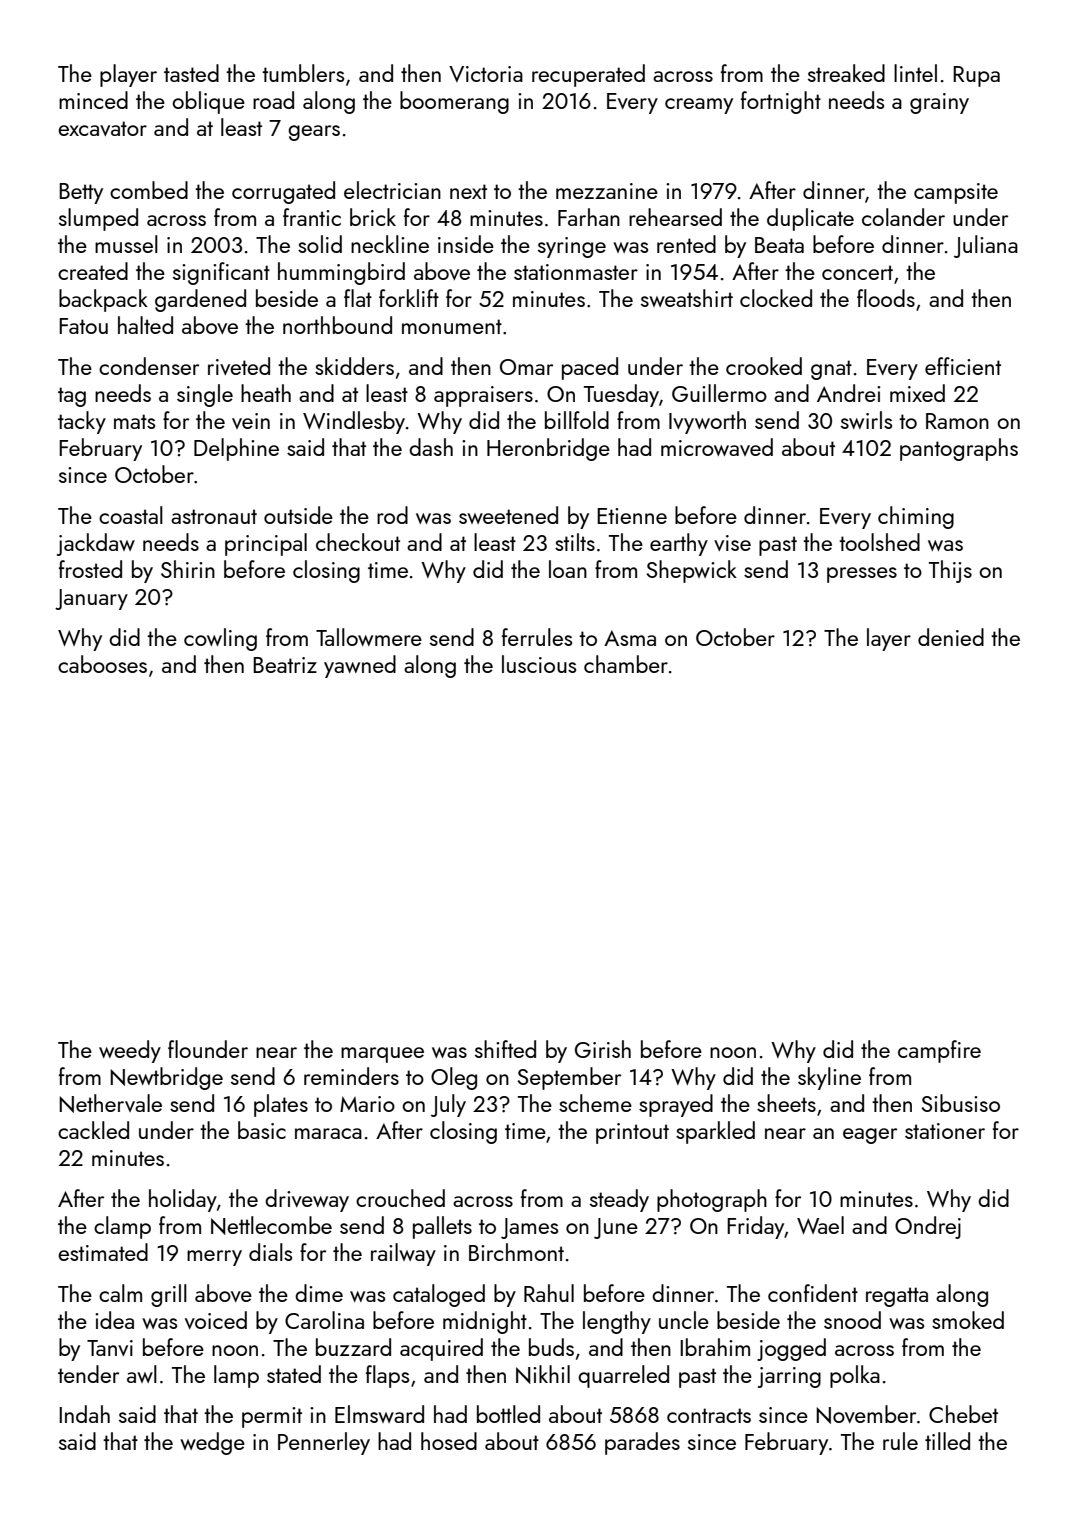  Describe the element at coordinates (589, 217) in the screenshot. I see `Farhan` at that location.
